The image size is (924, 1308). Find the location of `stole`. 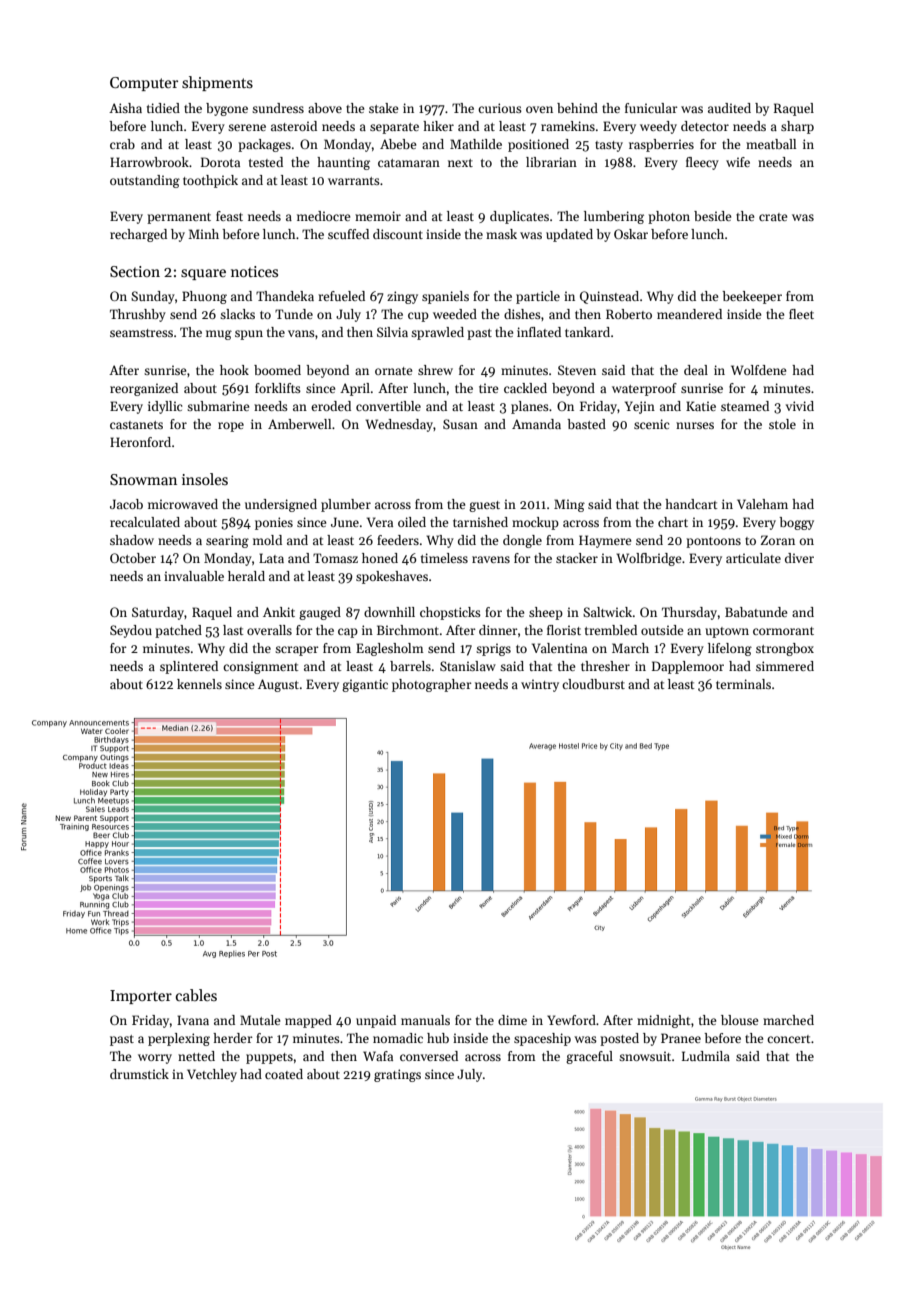

stole is located at coordinates (782, 424).
